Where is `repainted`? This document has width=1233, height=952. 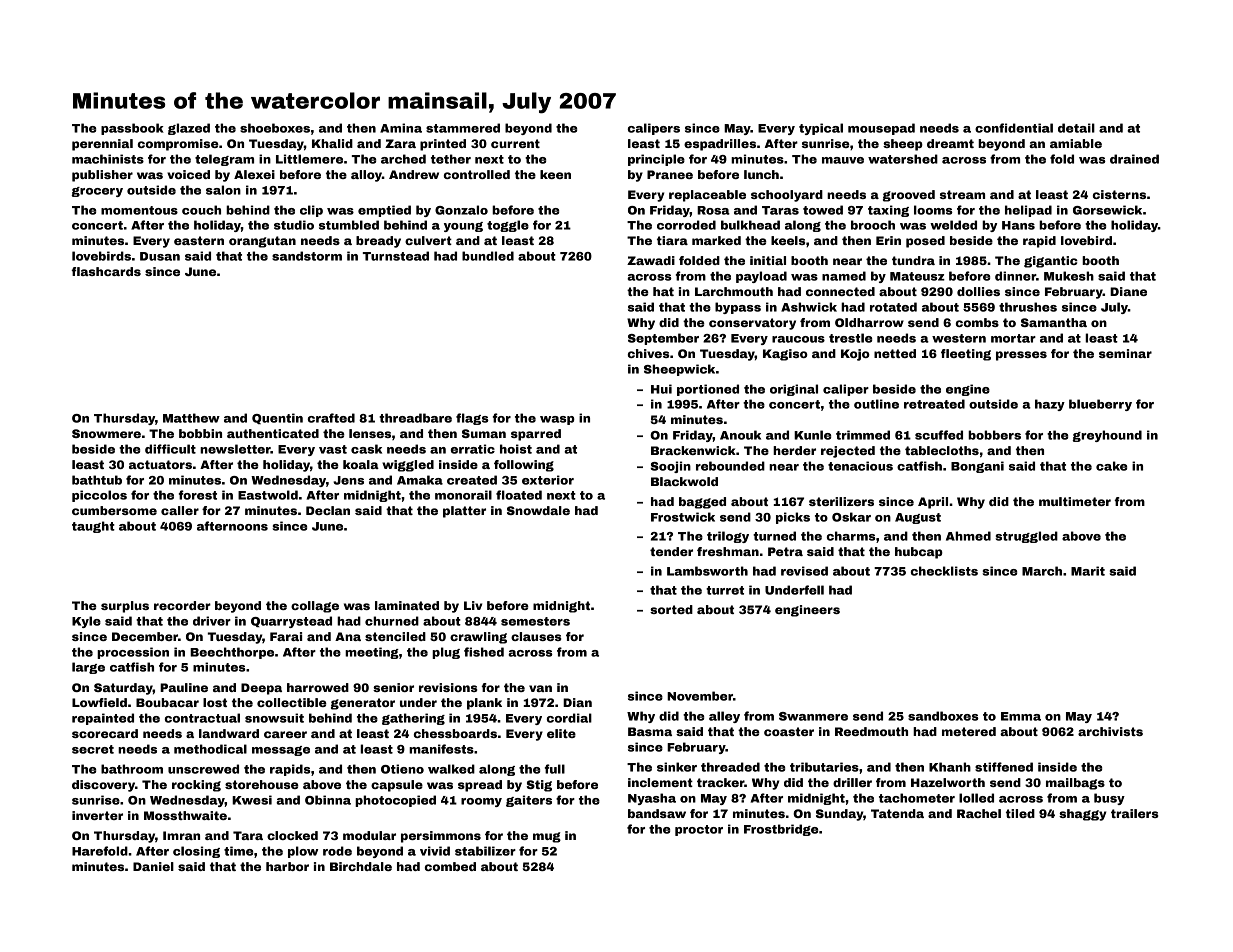
repainted is located at coordinates (103, 719).
